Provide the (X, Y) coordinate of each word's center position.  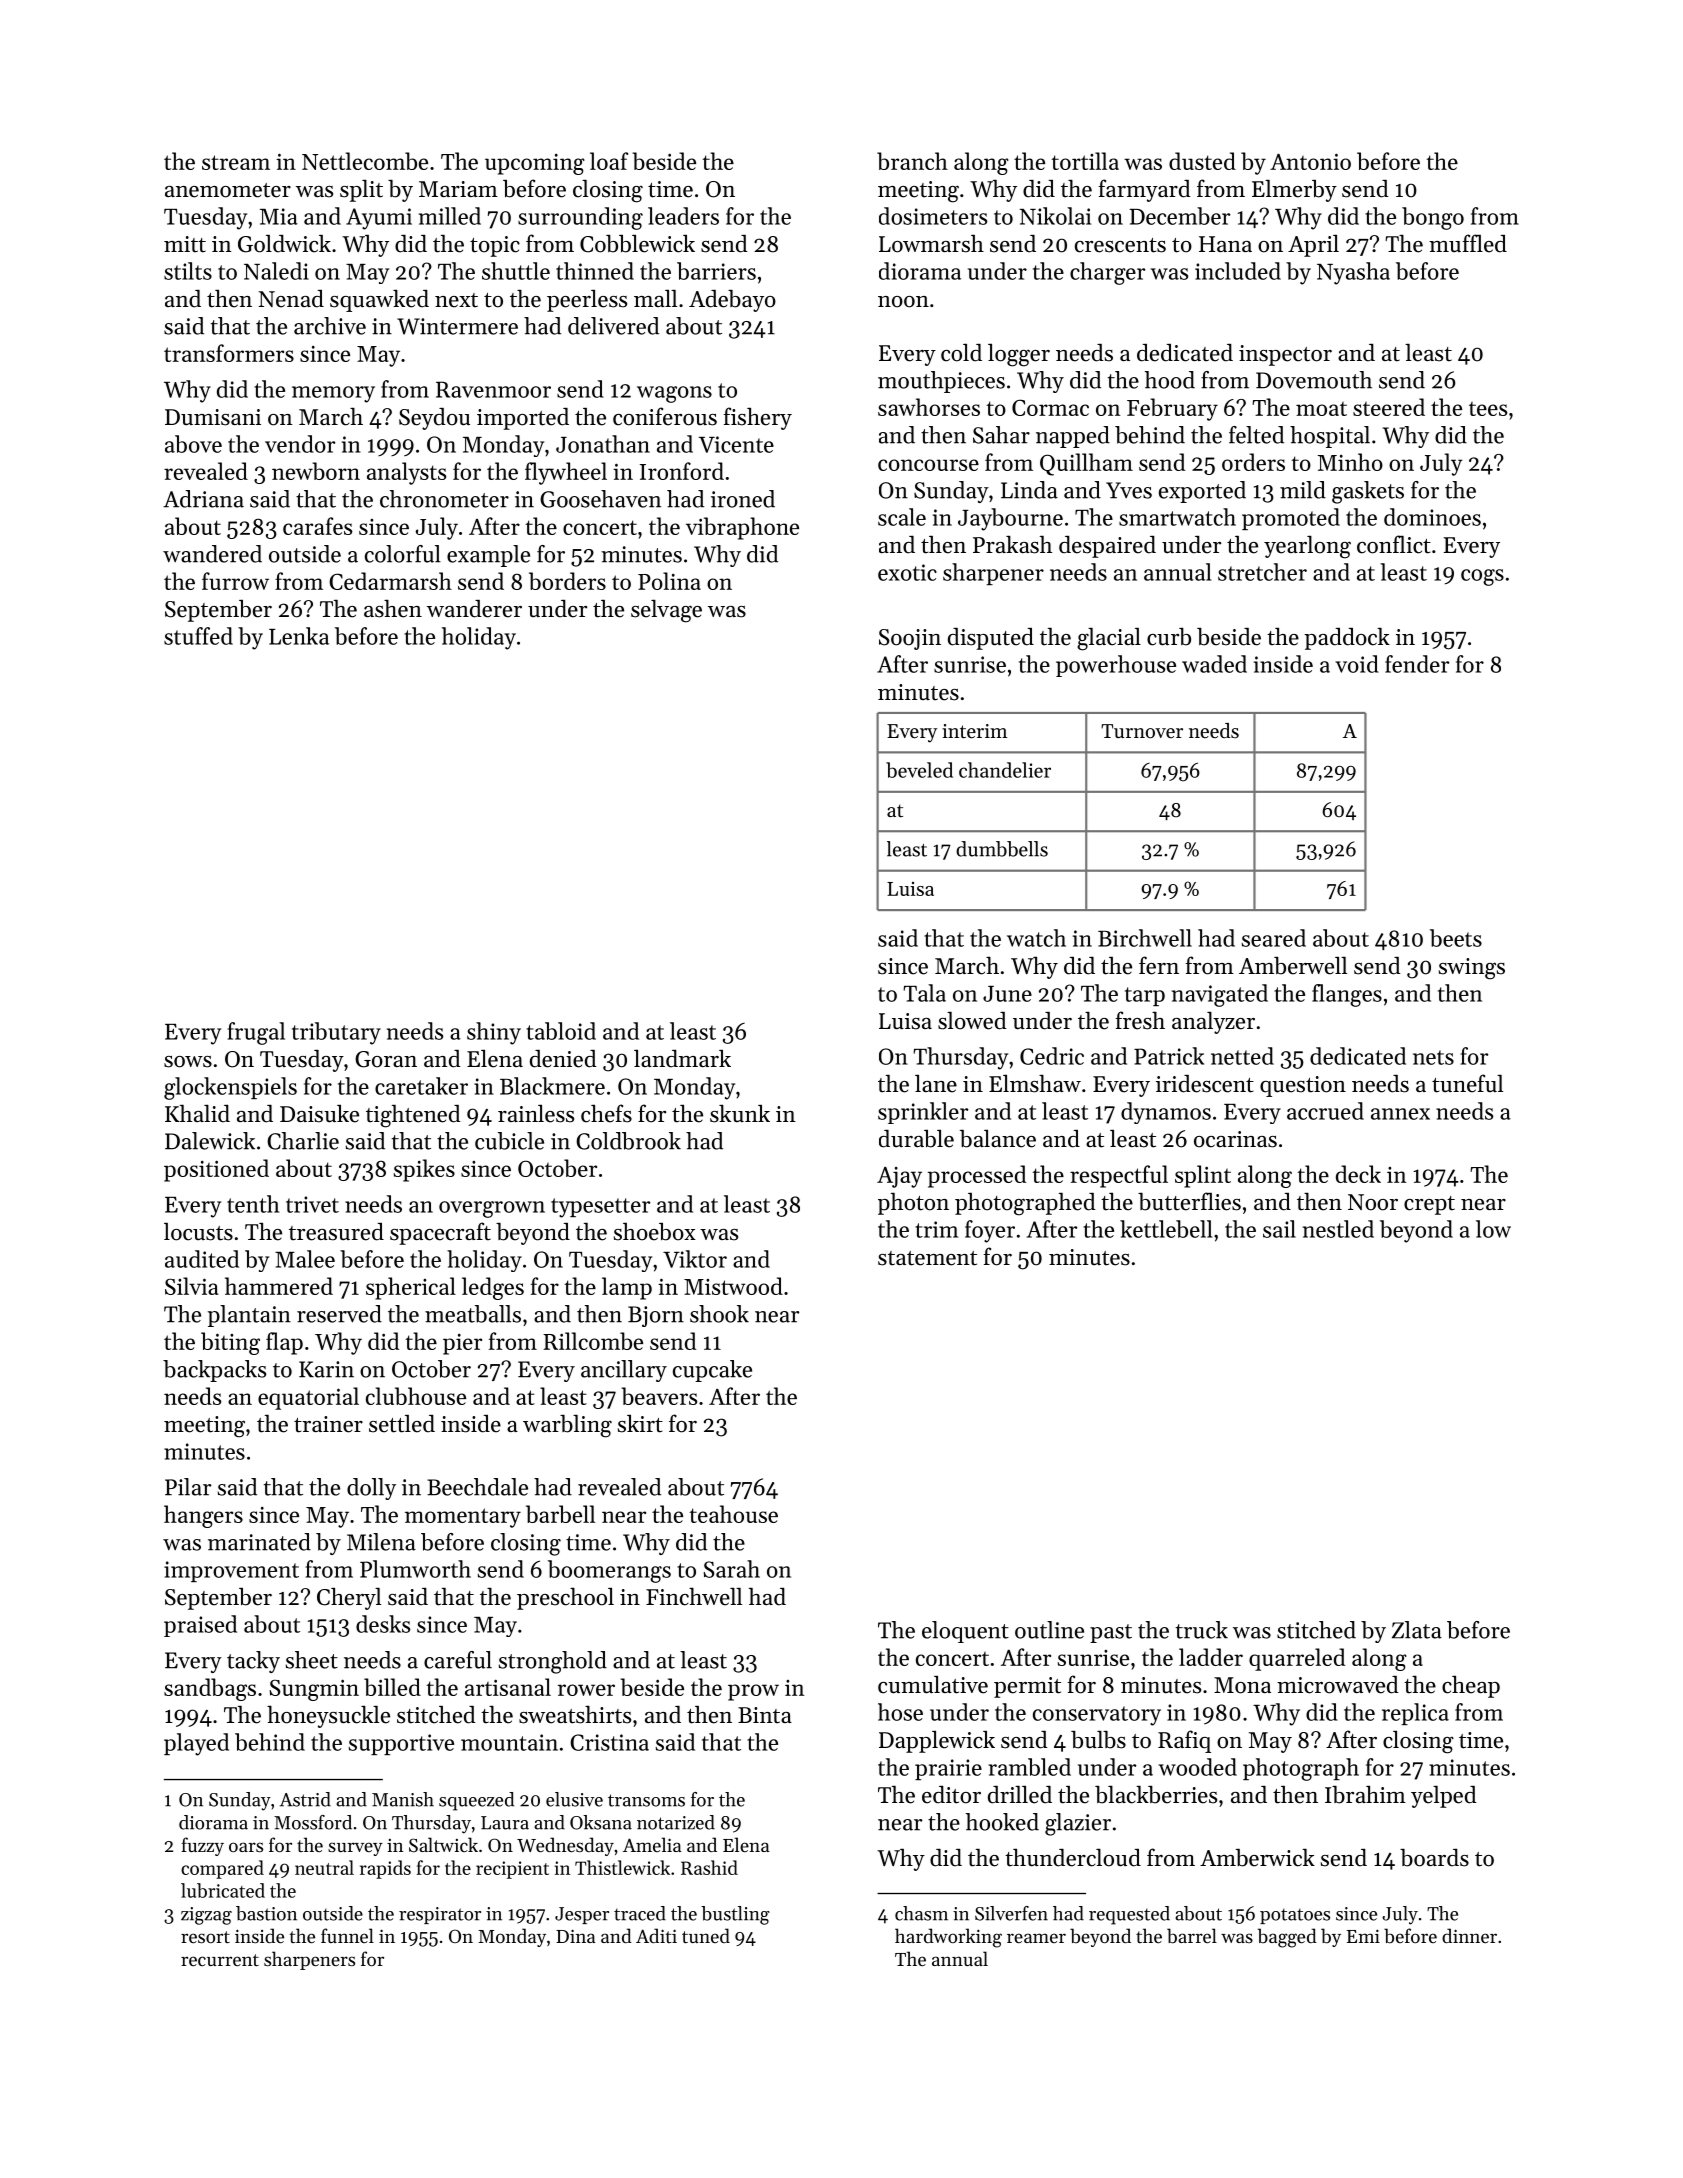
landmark (682, 1058)
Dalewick (210, 1141)
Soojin (910, 639)
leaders (683, 216)
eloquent (965, 1632)
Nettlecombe (365, 161)
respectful (1119, 1176)
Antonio (1310, 161)
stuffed (198, 636)
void (1357, 664)
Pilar (188, 1487)
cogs (1482, 577)
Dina (575, 1936)
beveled (919, 770)
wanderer (474, 609)
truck (1202, 1630)
